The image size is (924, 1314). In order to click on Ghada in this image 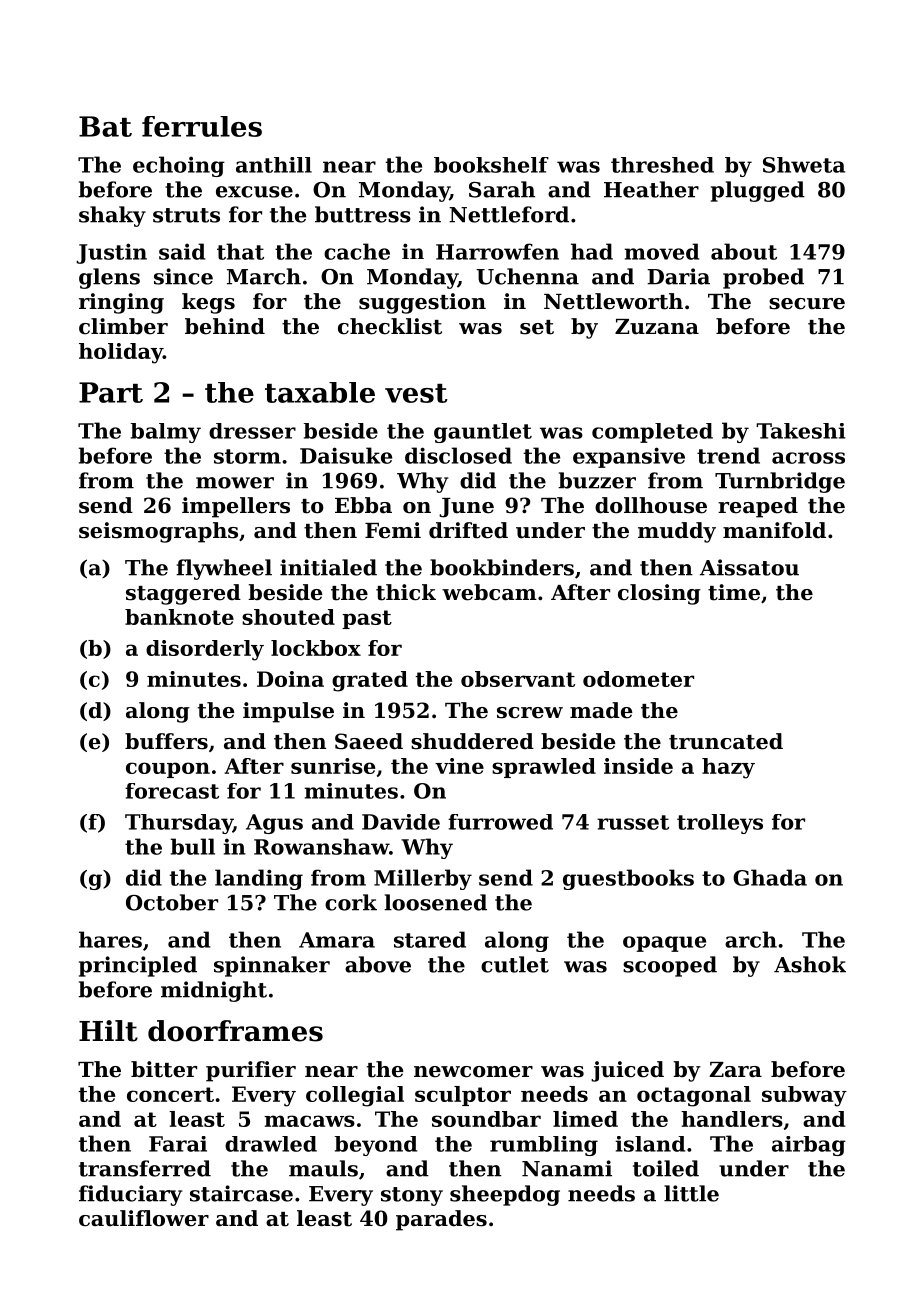, I will do `click(770, 877)`.
